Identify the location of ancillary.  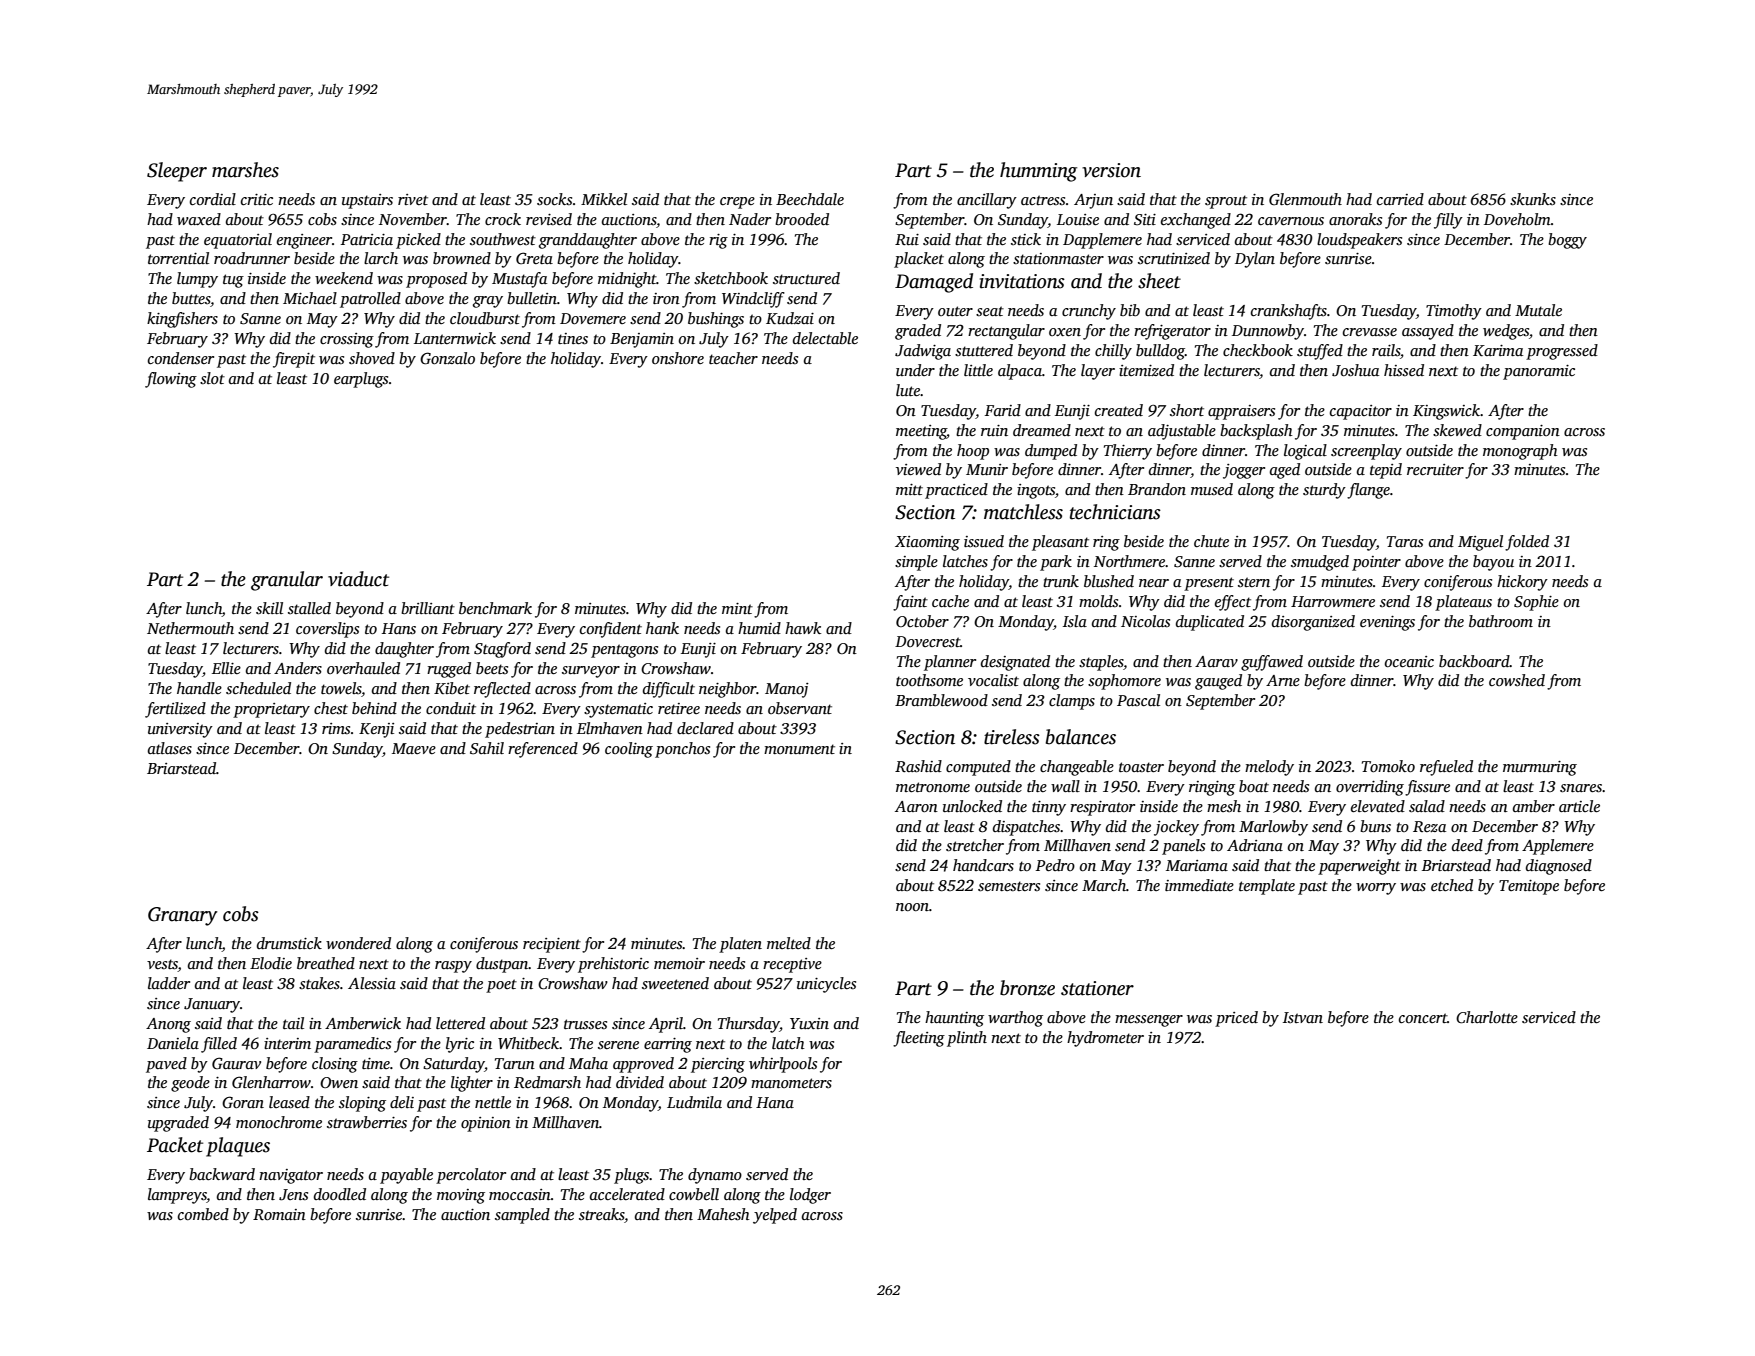
(987, 201).
